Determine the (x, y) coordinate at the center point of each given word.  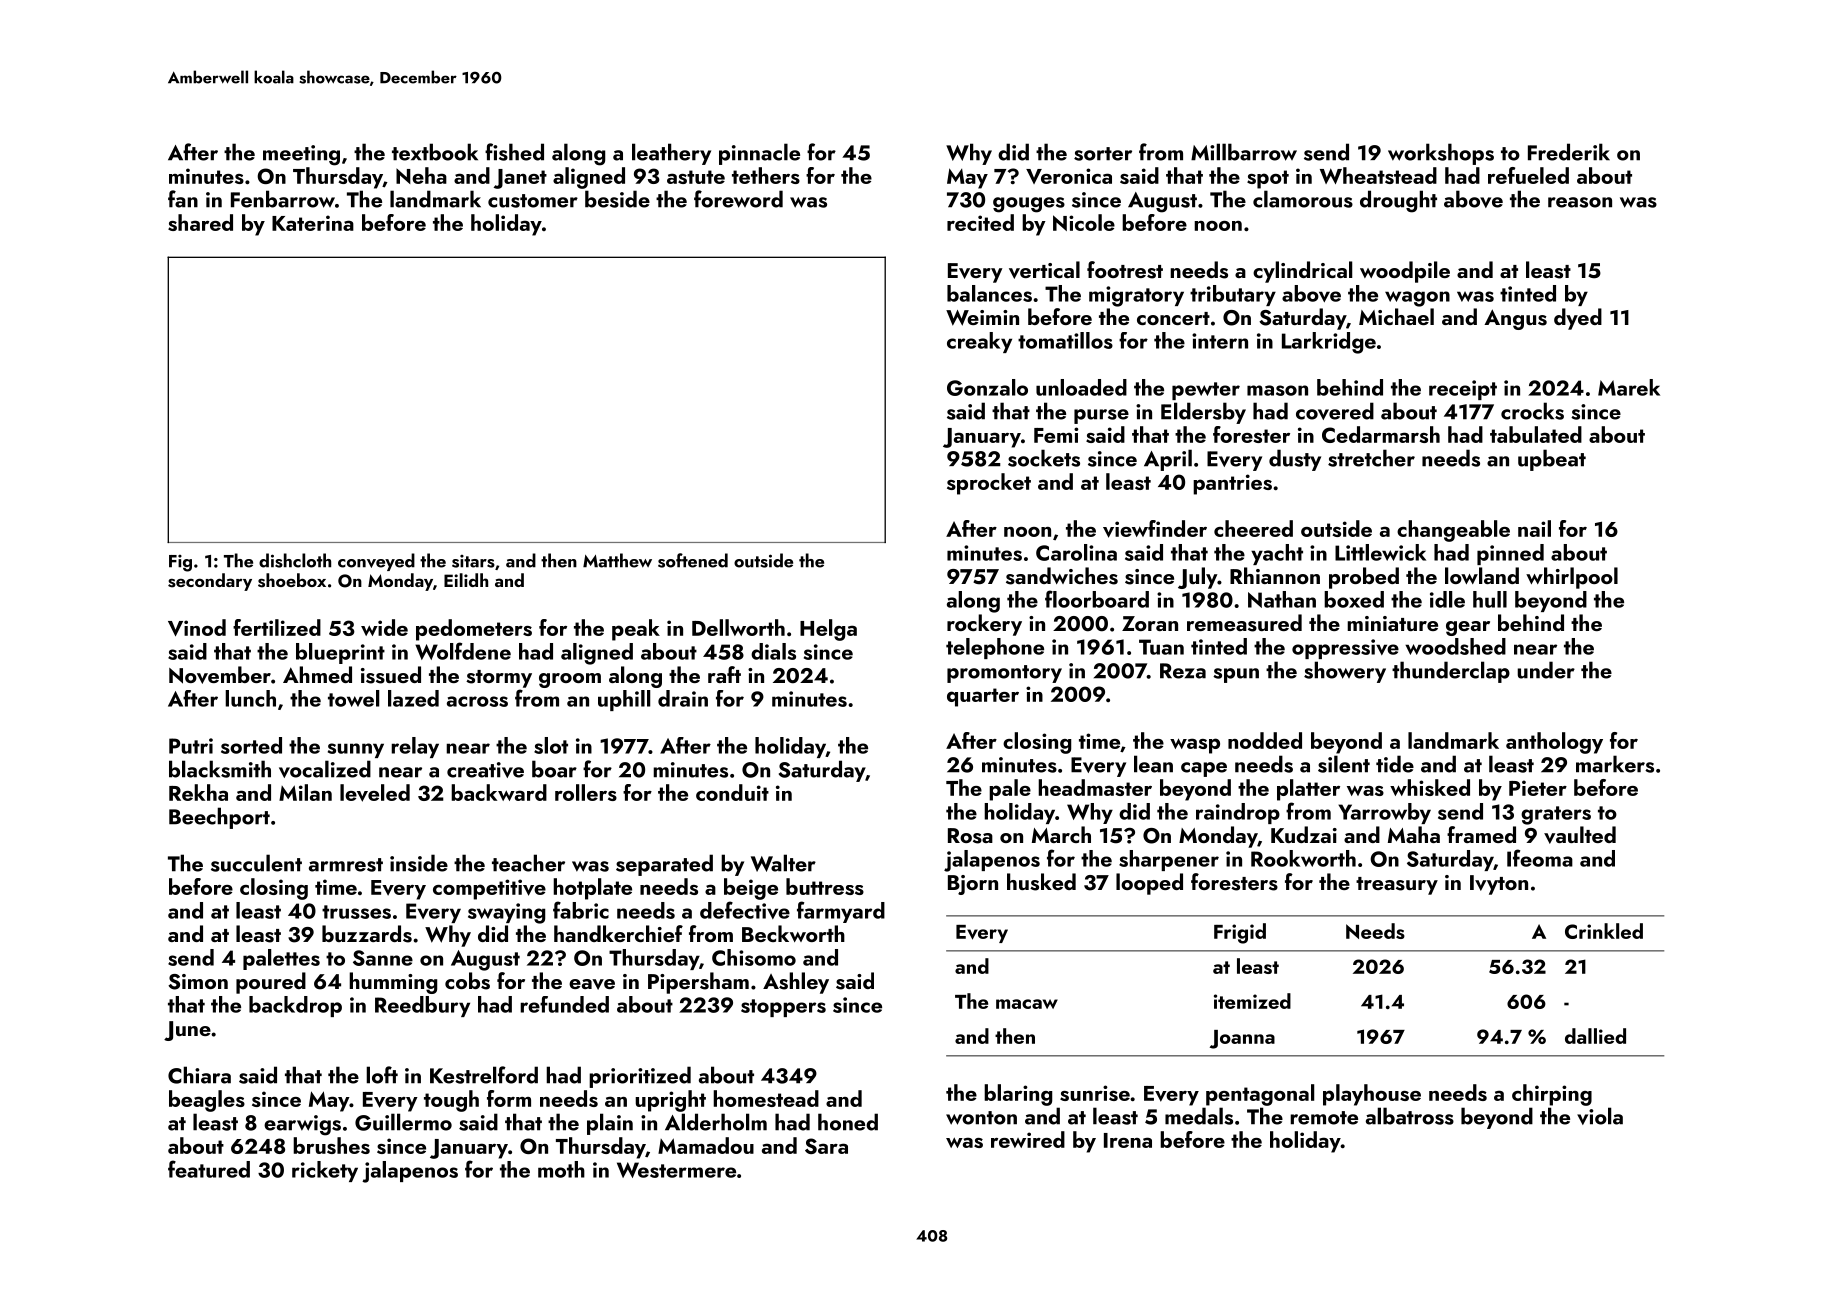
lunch (250, 698)
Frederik (1569, 152)
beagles (207, 1101)
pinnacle (759, 154)
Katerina (313, 223)
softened (693, 560)
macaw (1027, 1004)
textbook (435, 152)
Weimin (982, 318)
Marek (1629, 387)
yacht (1277, 554)
